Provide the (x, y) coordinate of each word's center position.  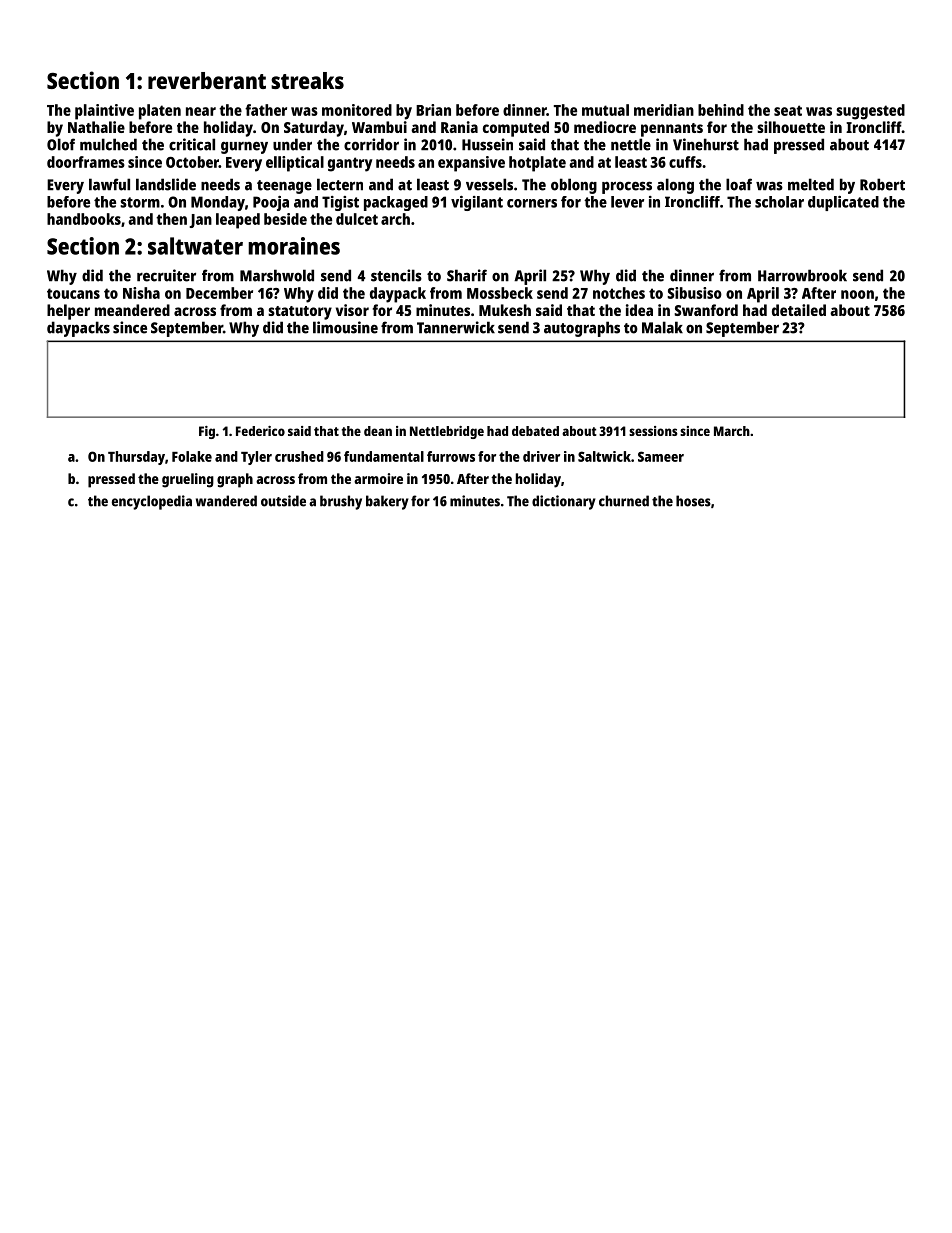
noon (857, 294)
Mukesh (505, 310)
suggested (870, 112)
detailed (799, 310)
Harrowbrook (802, 275)
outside (283, 501)
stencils (396, 275)
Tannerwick (456, 327)
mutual (605, 110)
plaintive (104, 112)
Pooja (271, 203)
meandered (132, 310)
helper (68, 312)
